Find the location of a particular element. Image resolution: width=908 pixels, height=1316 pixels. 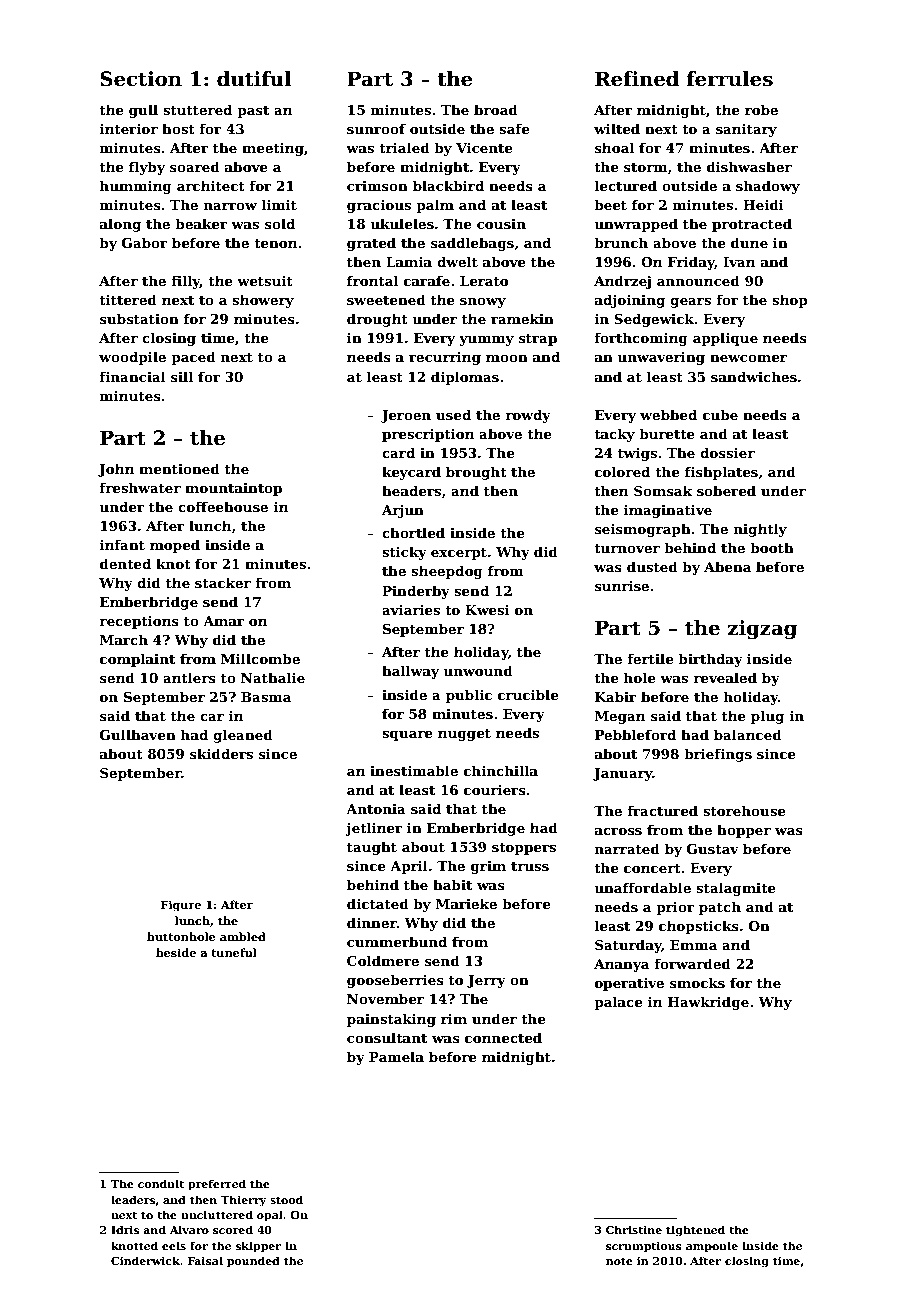

financial is located at coordinates (132, 376).
